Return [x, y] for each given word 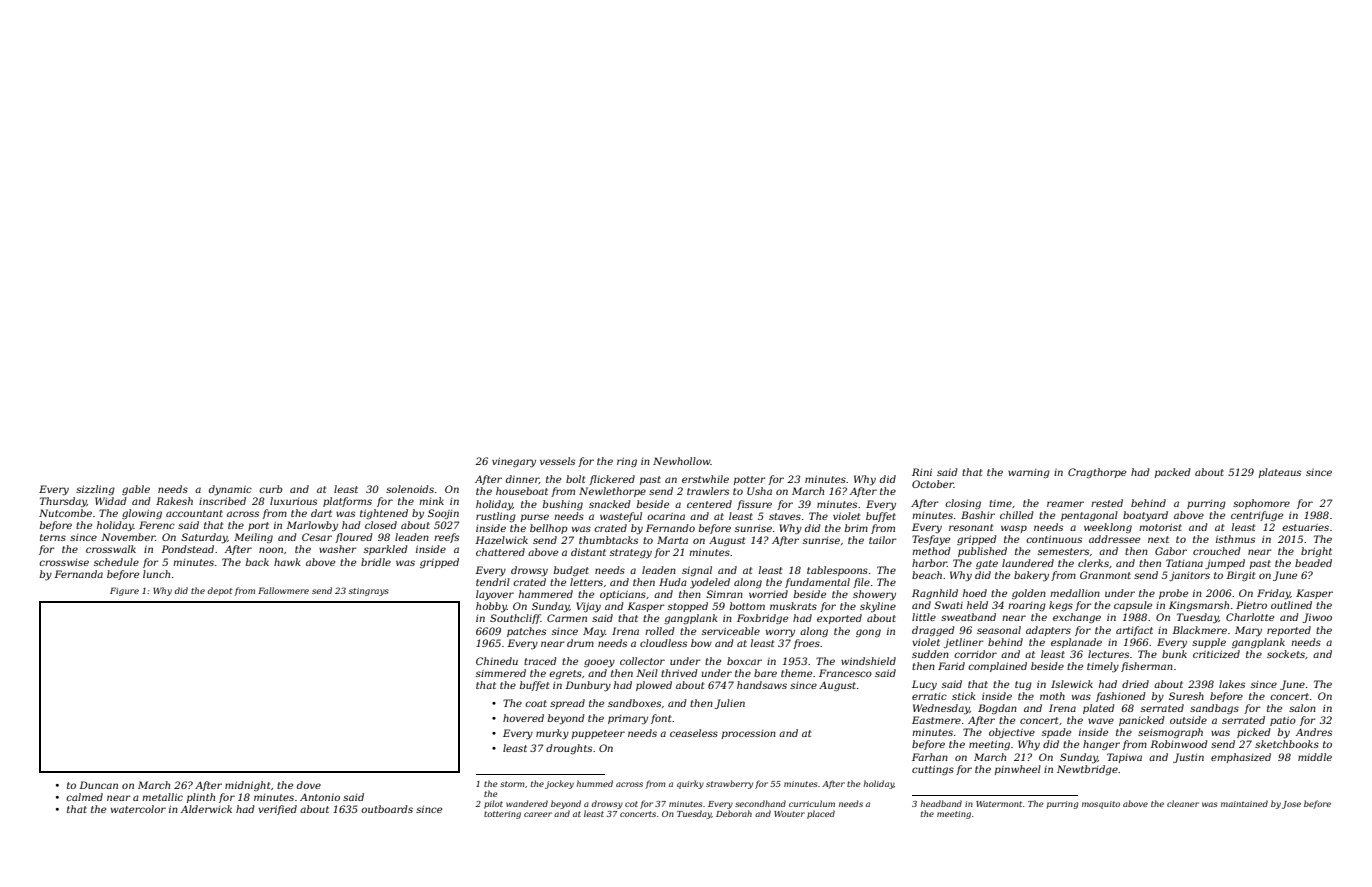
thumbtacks [608, 540]
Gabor [1171, 551]
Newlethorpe [612, 492]
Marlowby [312, 526]
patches [526, 632]
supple [1209, 643]
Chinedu [497, 661]
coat [536, 703]
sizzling [95, 490]
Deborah [734, 813]
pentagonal [1089, 516]
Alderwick [206, 809]
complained [997, 667]
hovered [523, 718]
